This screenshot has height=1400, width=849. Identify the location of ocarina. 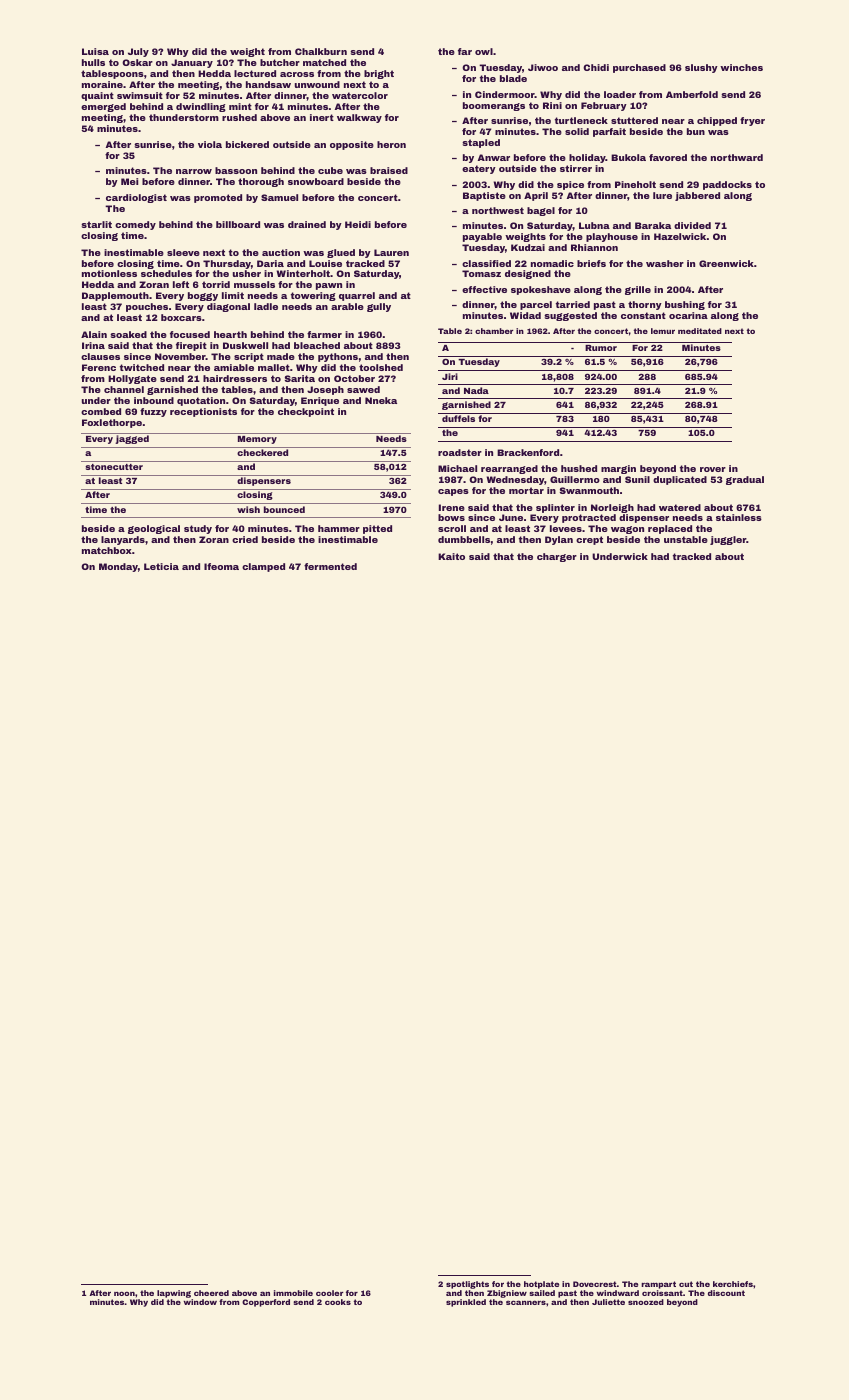
(688, 315).
